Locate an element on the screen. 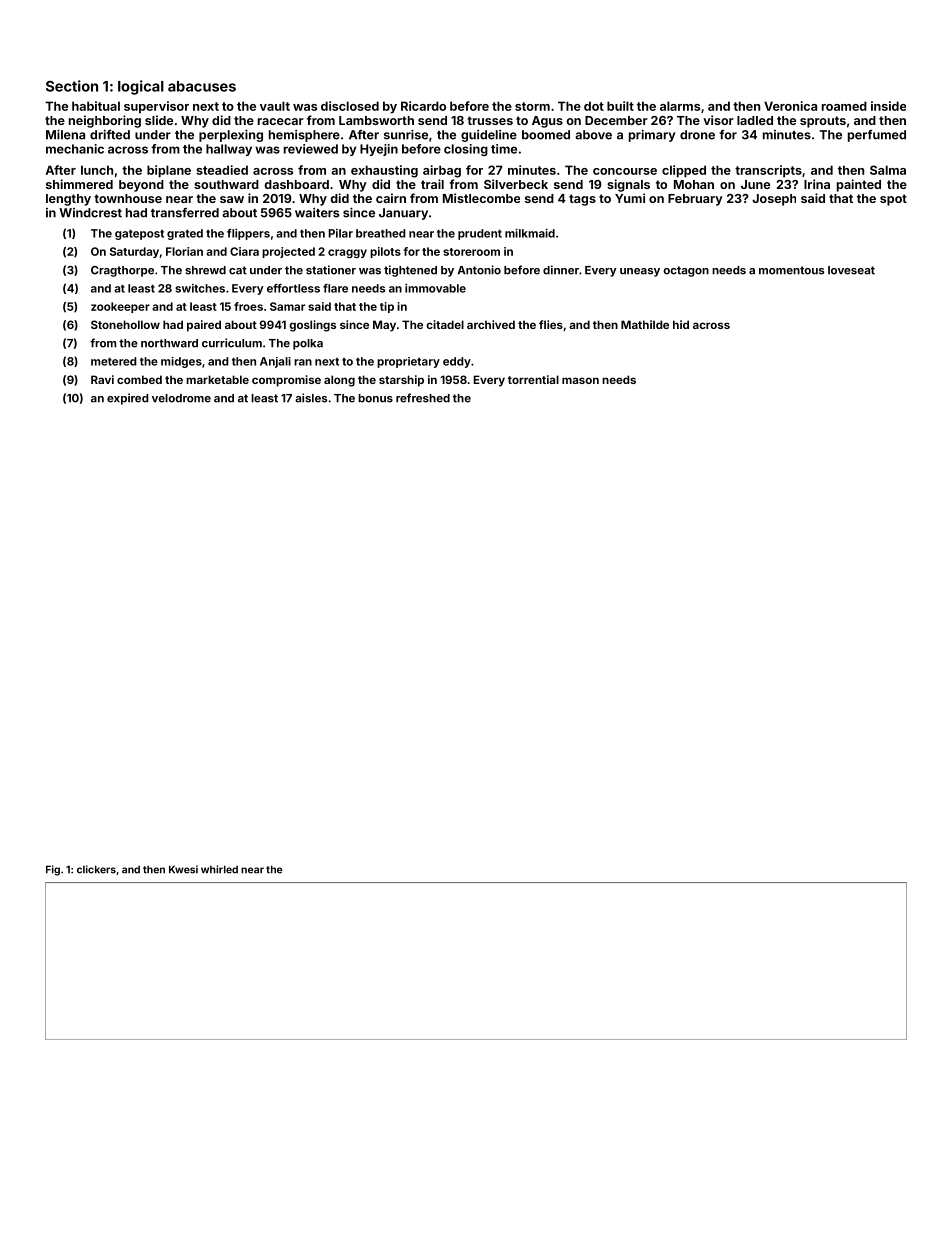 This screenshot has width=952, height=1233. bonus is located at coordinates (375, 398).
